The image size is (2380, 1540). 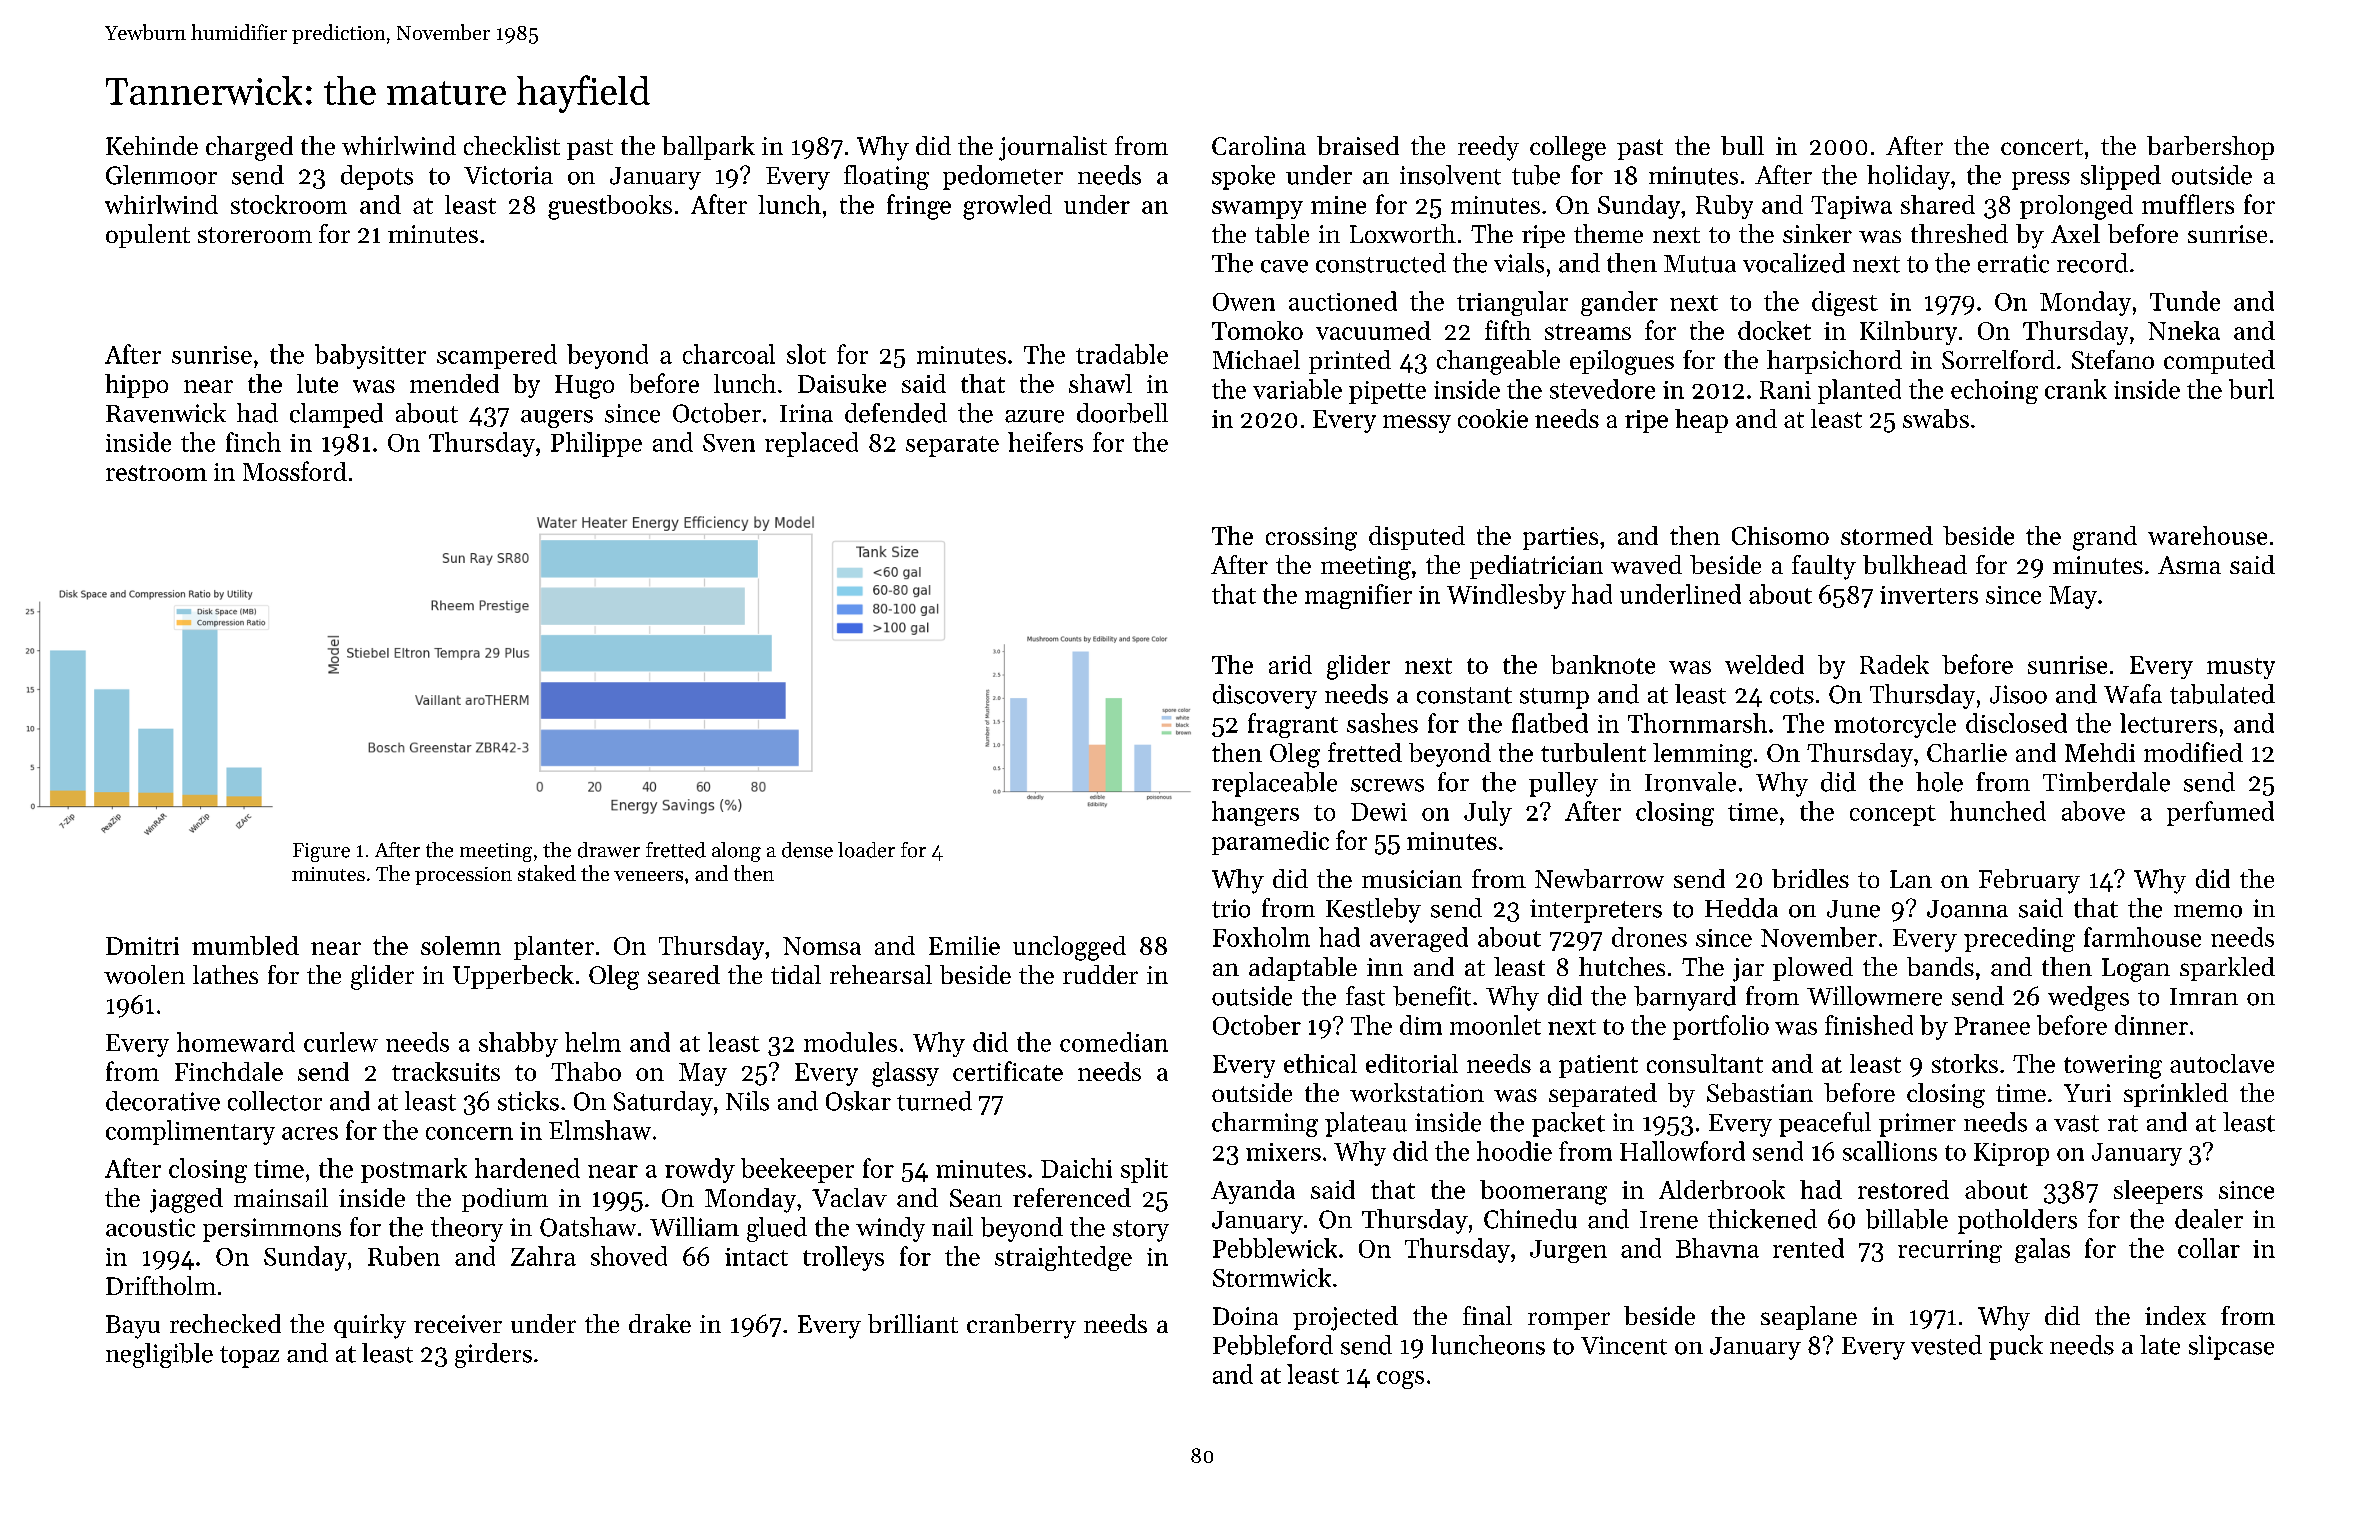 I want to click on Vincent, so click(x=1624, y=1345).
